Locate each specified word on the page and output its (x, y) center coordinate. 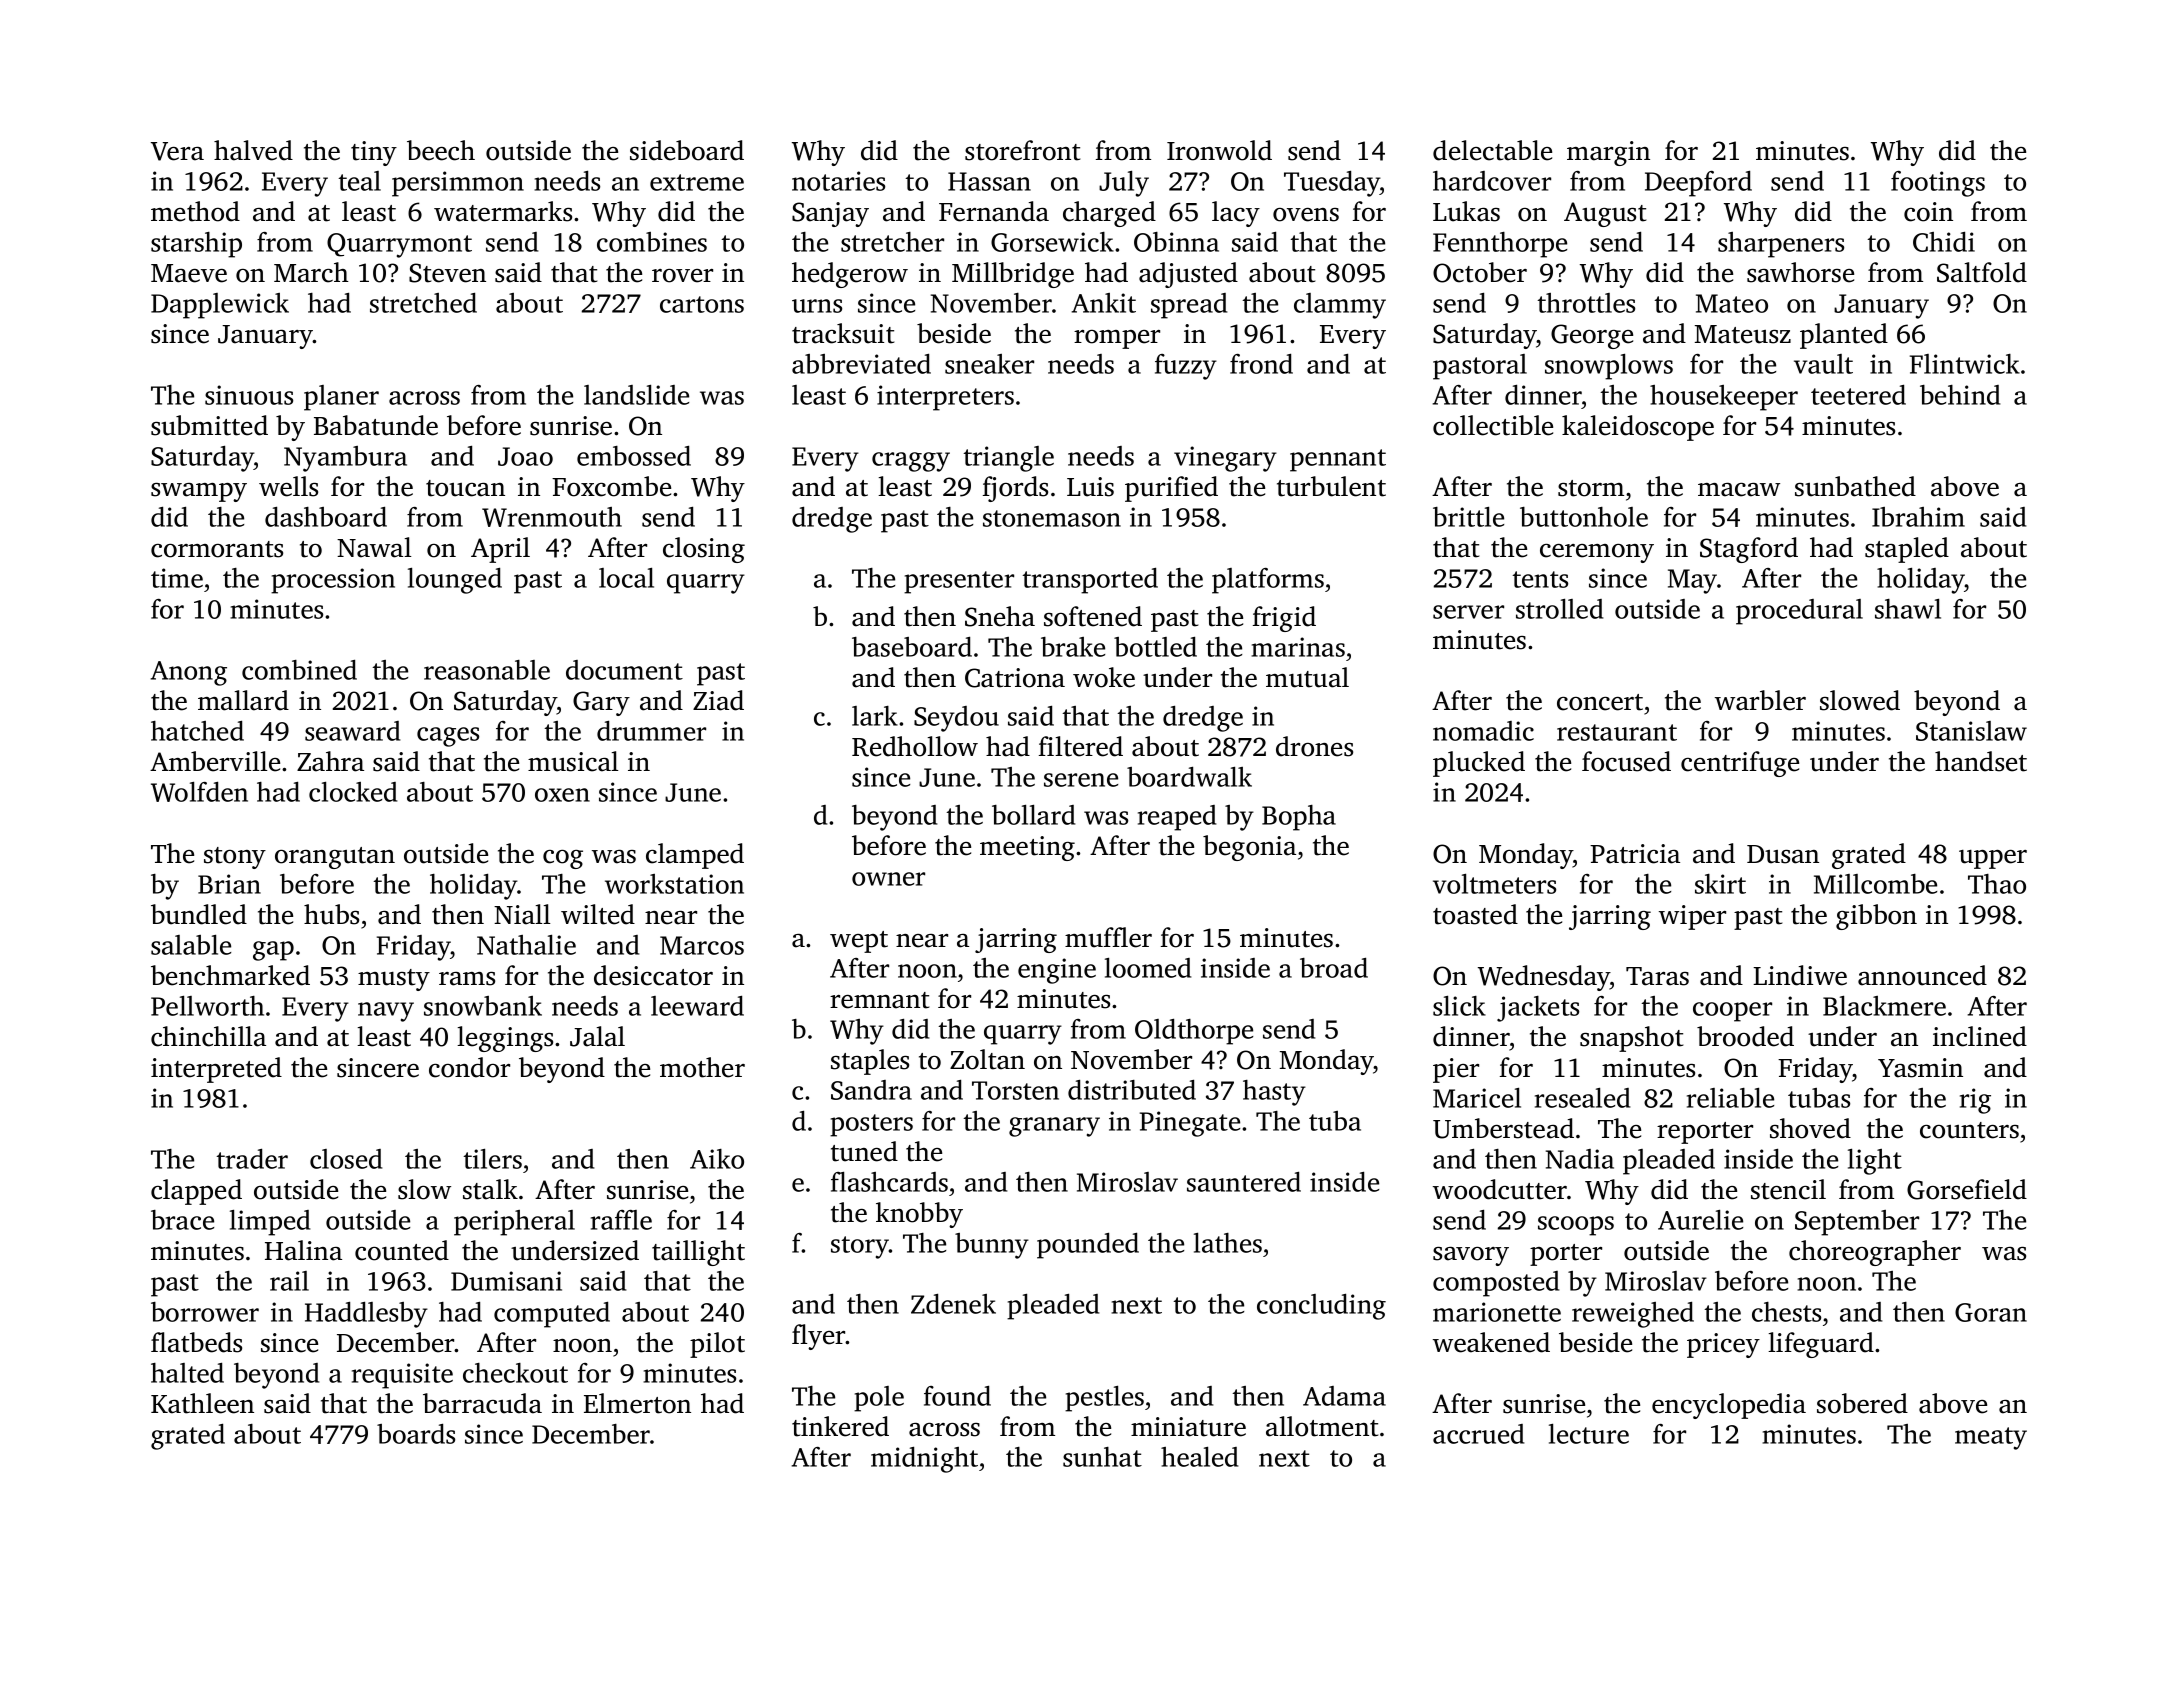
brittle (1468, 517)
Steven (447, 273)
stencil (1788, 1189)
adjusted (1188, 275)
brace (182, 1220)
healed (1199, 1457)
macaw (1739, 490)
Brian (229, 884)
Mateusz (1743, 334)
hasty (1274, 1093)
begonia (1249, 848)
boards (416, 1434)
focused (1626, 761)
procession (333, 581)
